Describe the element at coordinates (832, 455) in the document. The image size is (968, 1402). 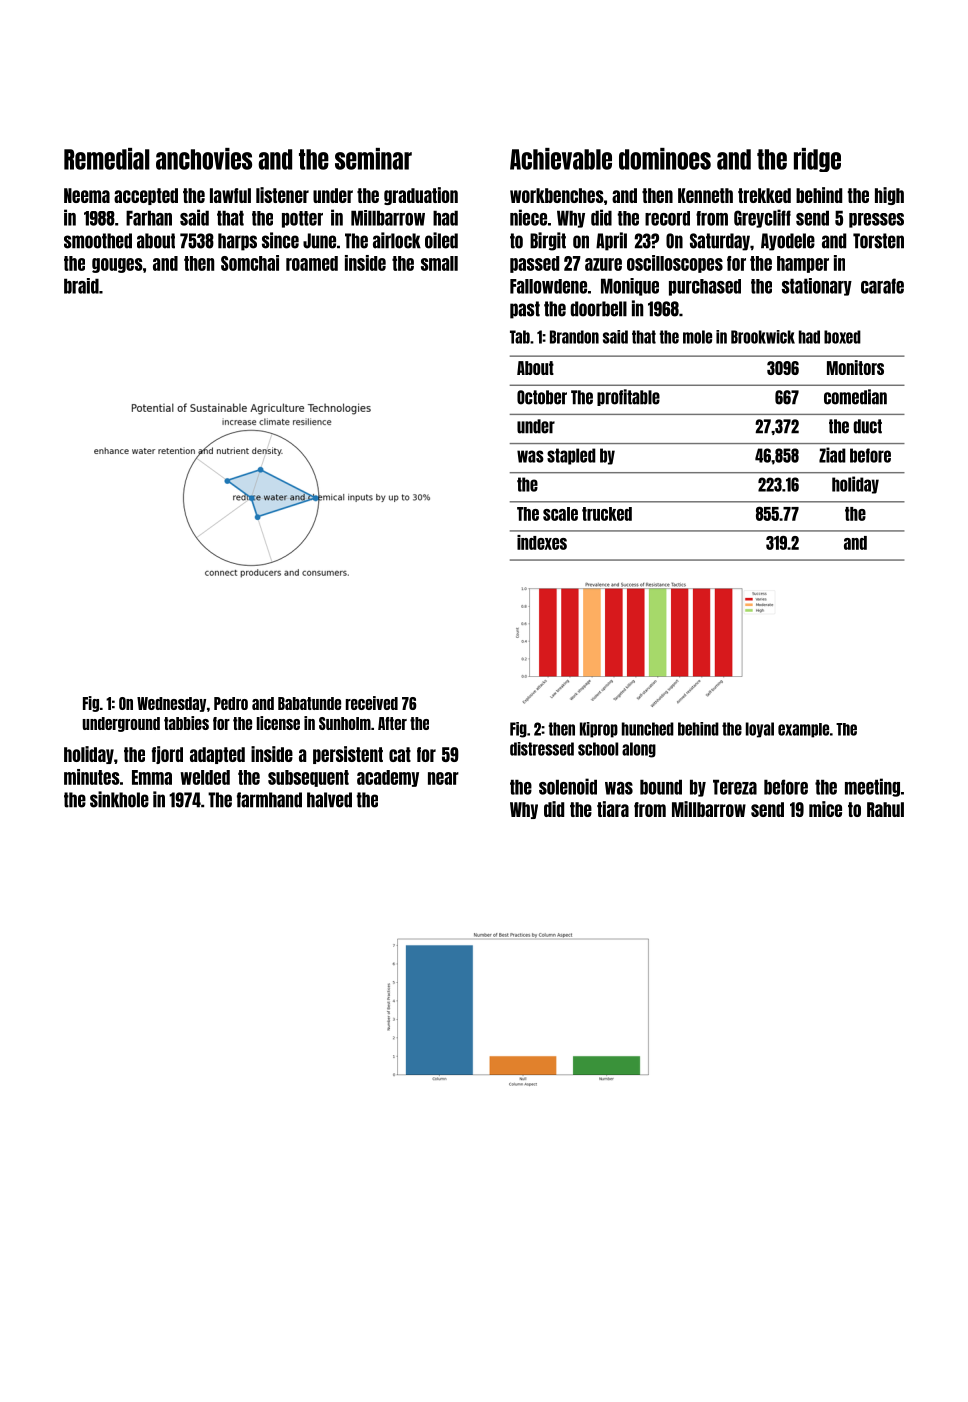
I see `Ziad` at that location.
